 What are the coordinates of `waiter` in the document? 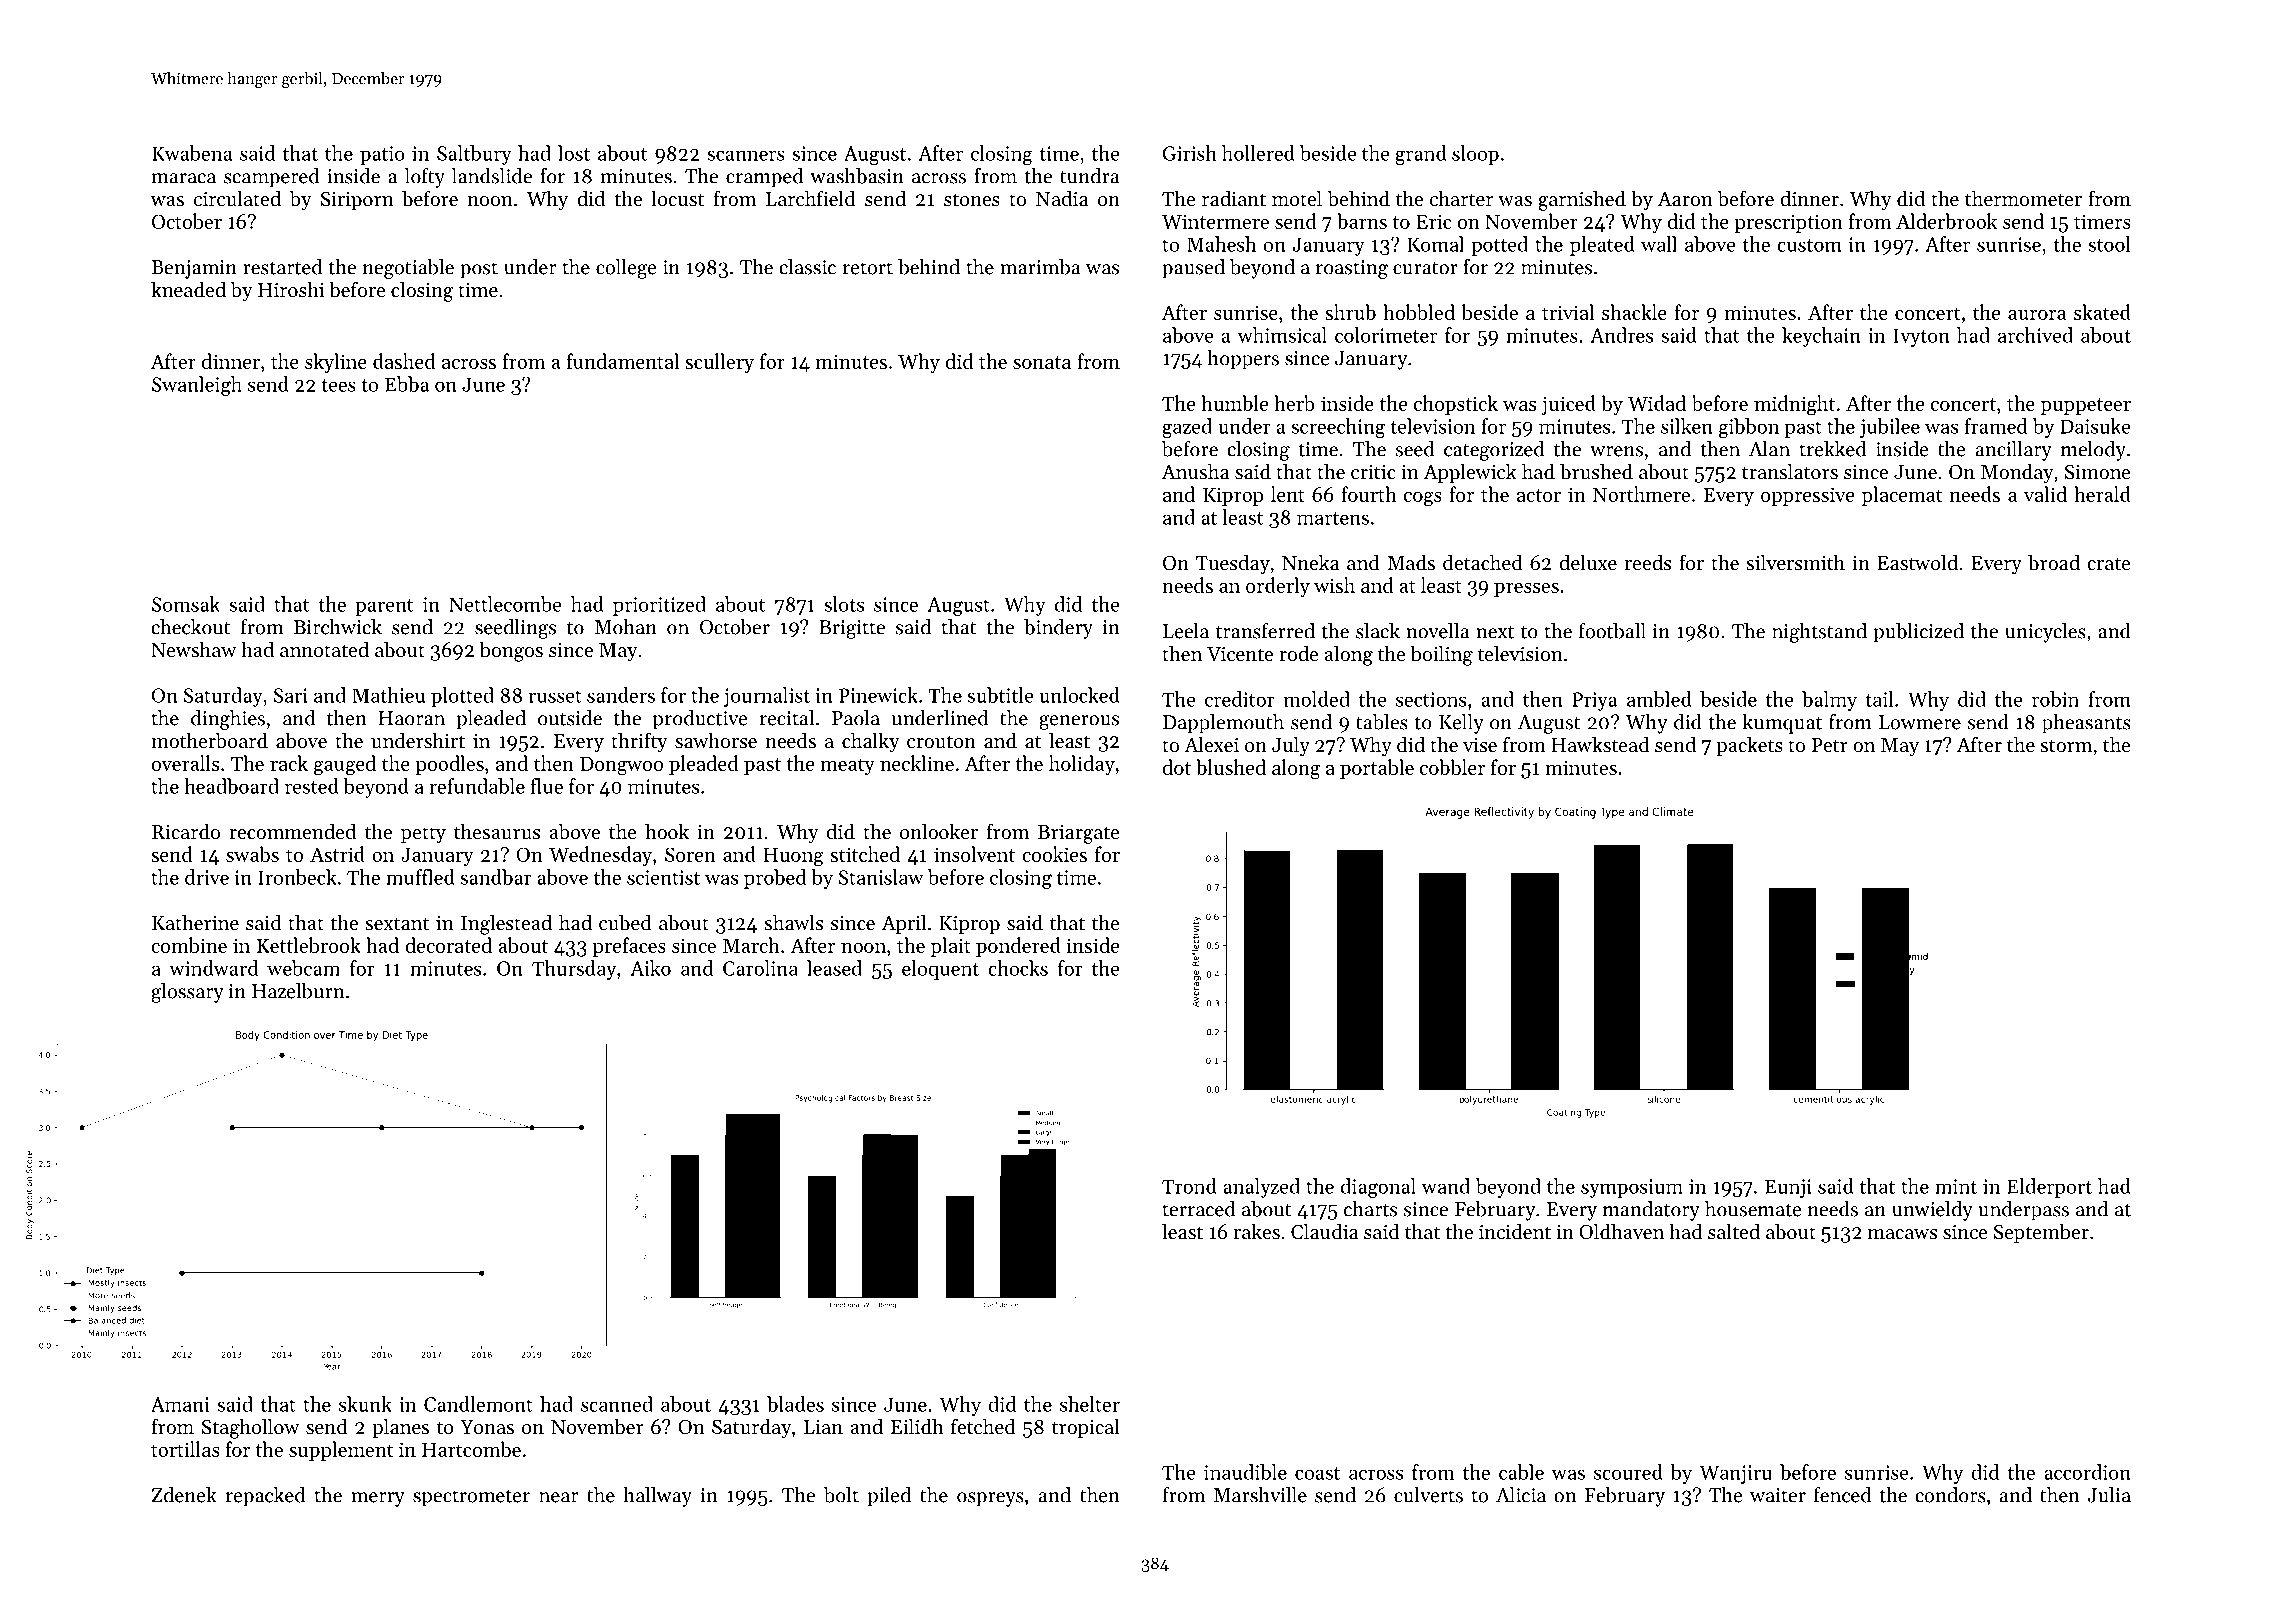 It's located at (1778, 1495).
